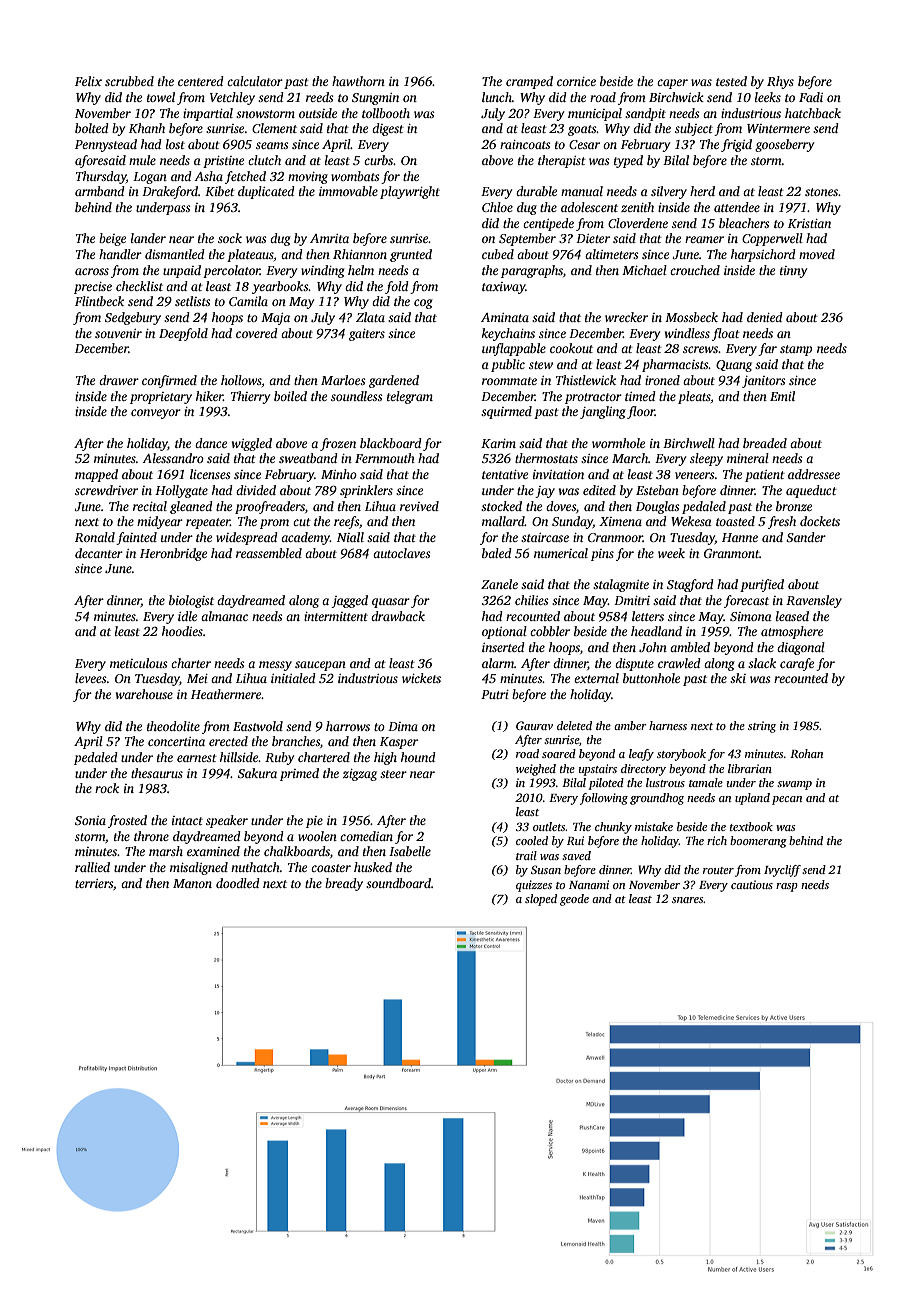 Image resolution: width=924 pixels, height=1308 pixels. Describe the element at coordinates (173, 726) in the screenshot. I see `theodolite` at that location.
